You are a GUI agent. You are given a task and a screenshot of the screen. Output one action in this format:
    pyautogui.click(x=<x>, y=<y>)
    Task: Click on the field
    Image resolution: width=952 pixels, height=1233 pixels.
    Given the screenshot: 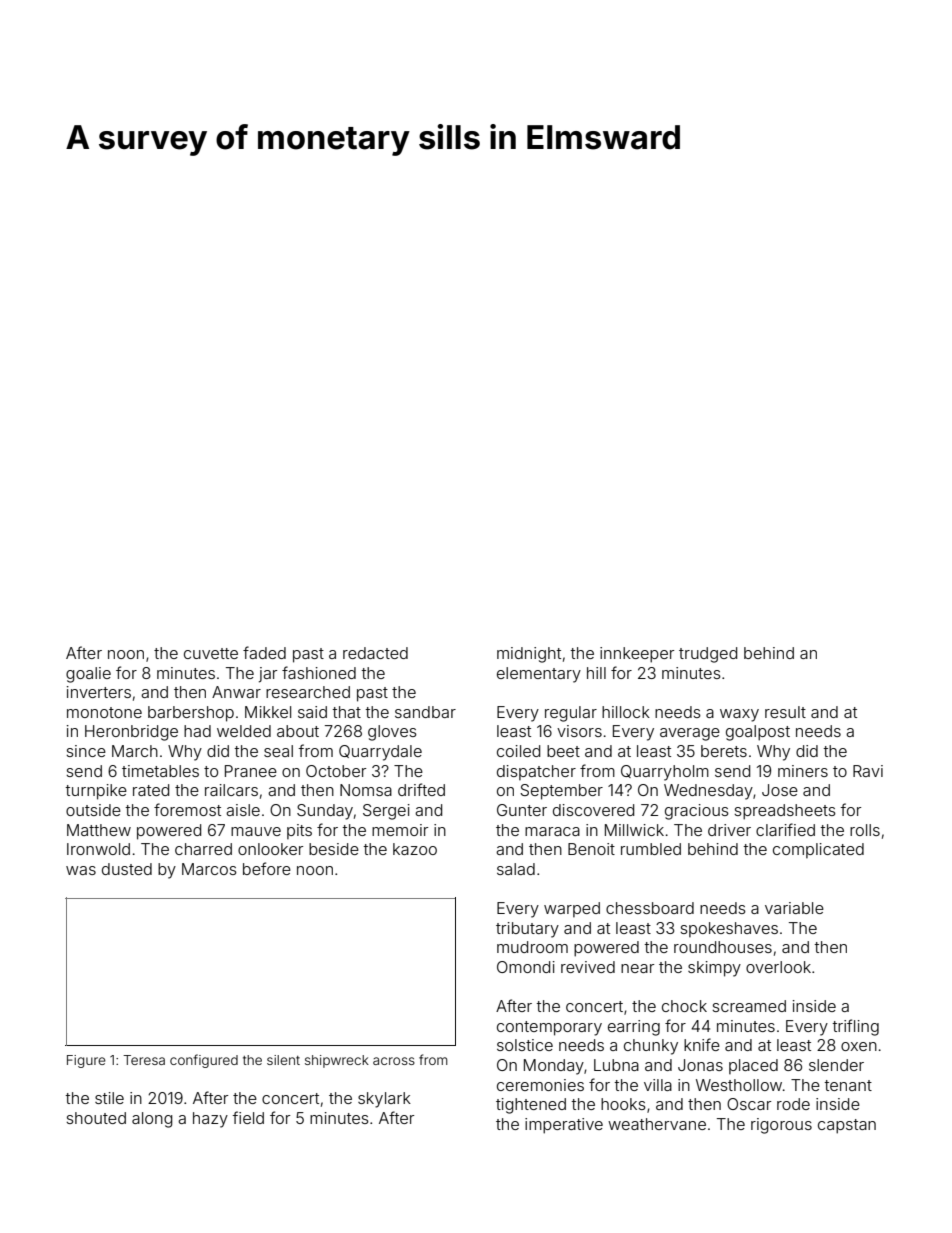 What is the action you would take?
    pyautogui.click(x=248, y=1117)
